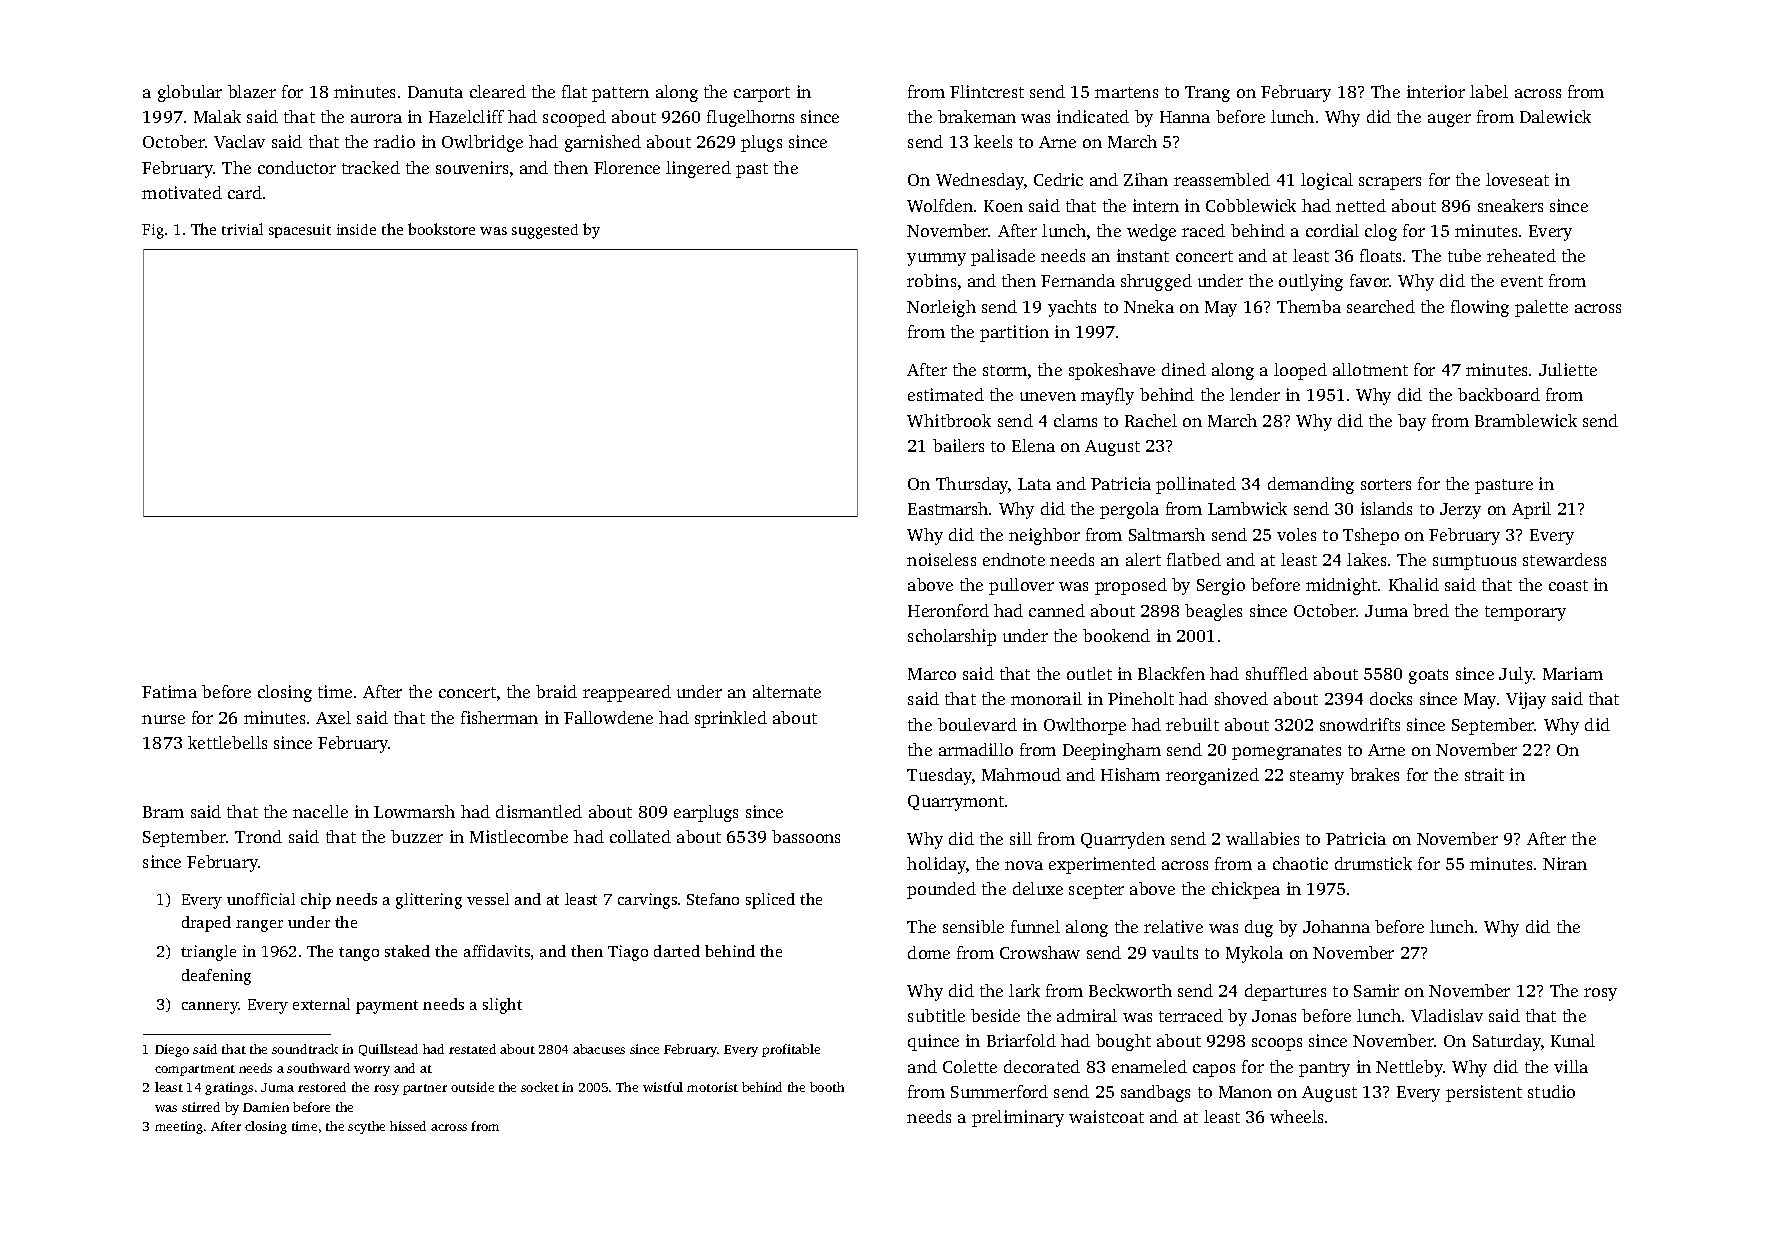 This screenshot has height=1249, width=1766. What do you see at coordinates (1126, 92) in the screenshot?
I see `martens` at bounding box center [1126, 92].
